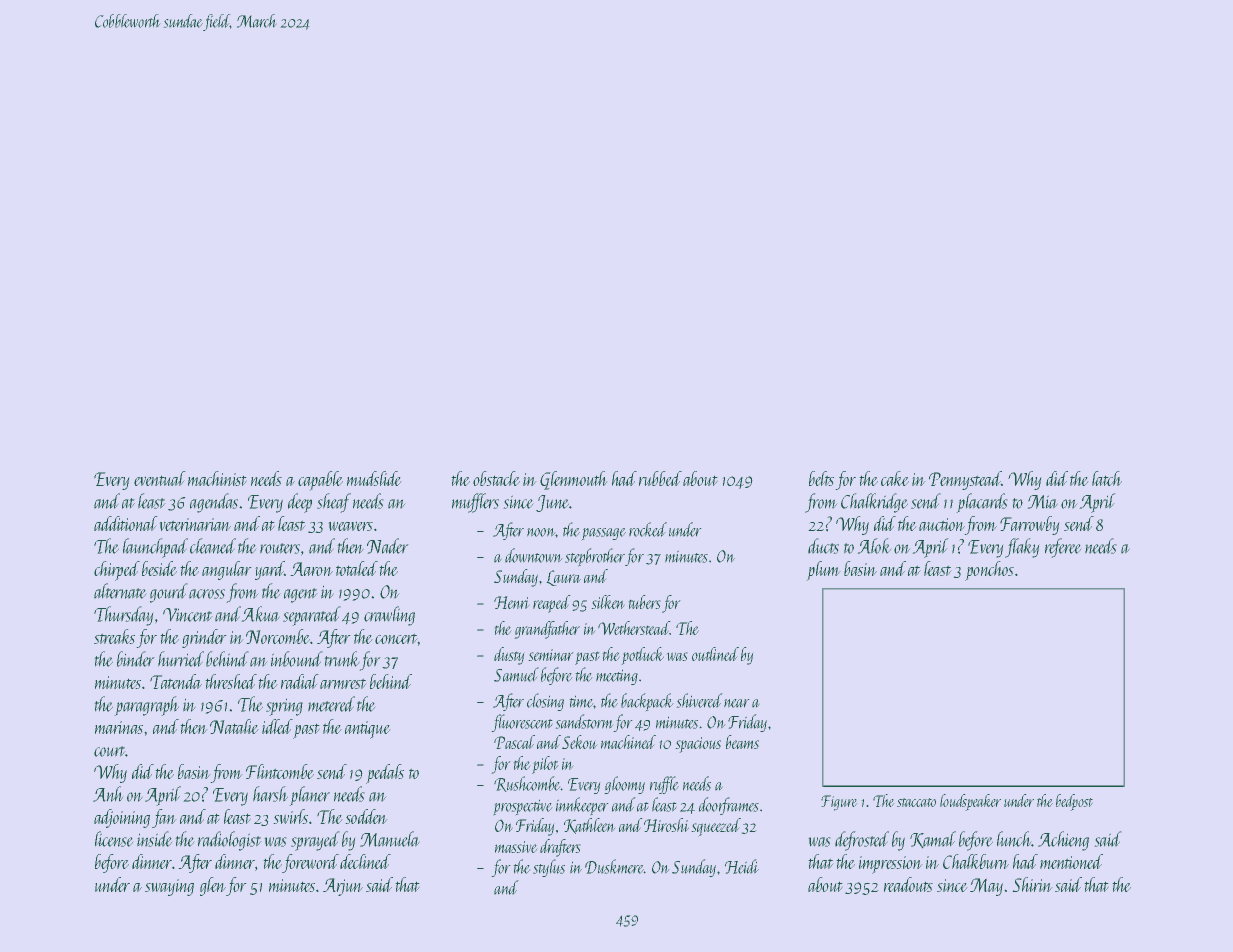  What do you see at coordinates (715, 654) in the document?
I see `outlined` at bounding box center [715, 654].
